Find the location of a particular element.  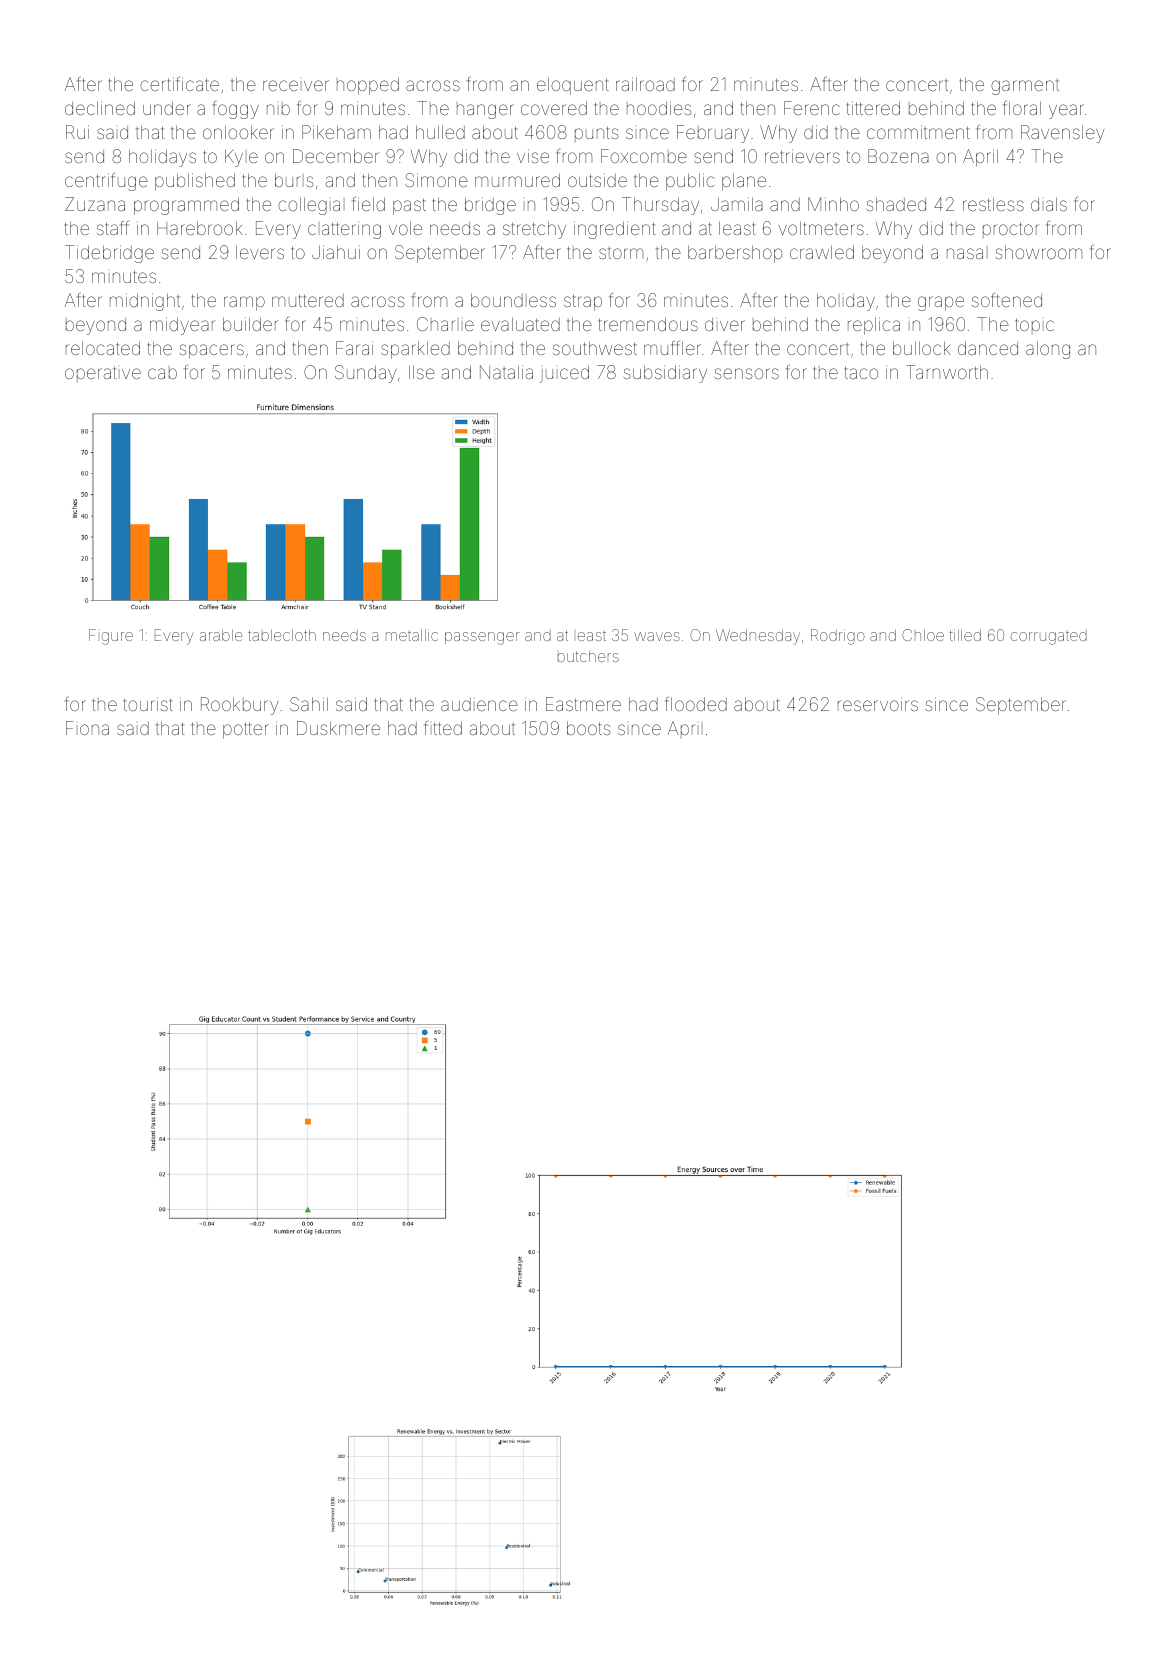

clattering is located at coordinates (344, 230).
